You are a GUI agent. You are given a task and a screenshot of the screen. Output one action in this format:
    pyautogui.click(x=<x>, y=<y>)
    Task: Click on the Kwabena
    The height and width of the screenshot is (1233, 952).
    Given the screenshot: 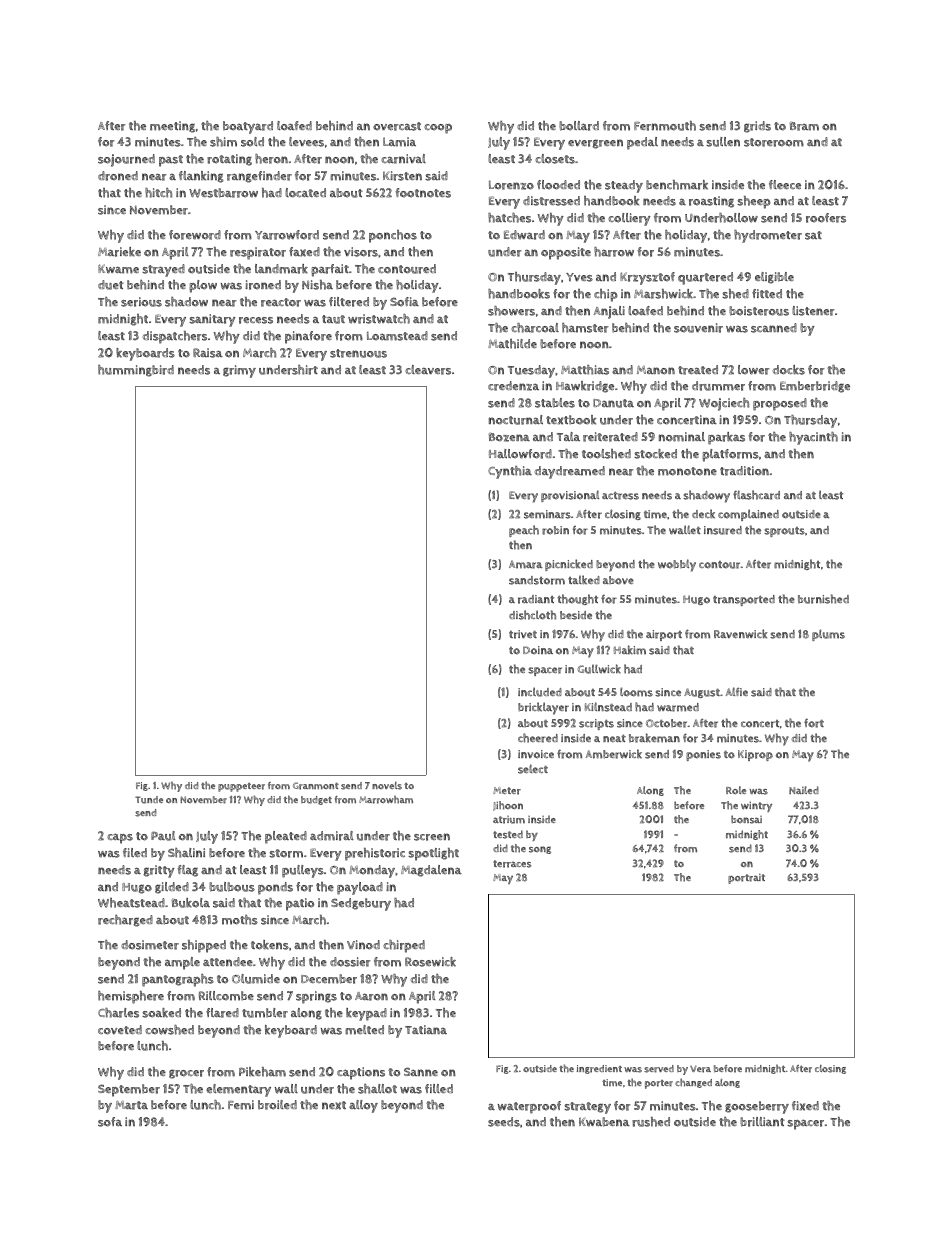 What is the action you would take?
    pyautogui.click(x=604, y=1122)
